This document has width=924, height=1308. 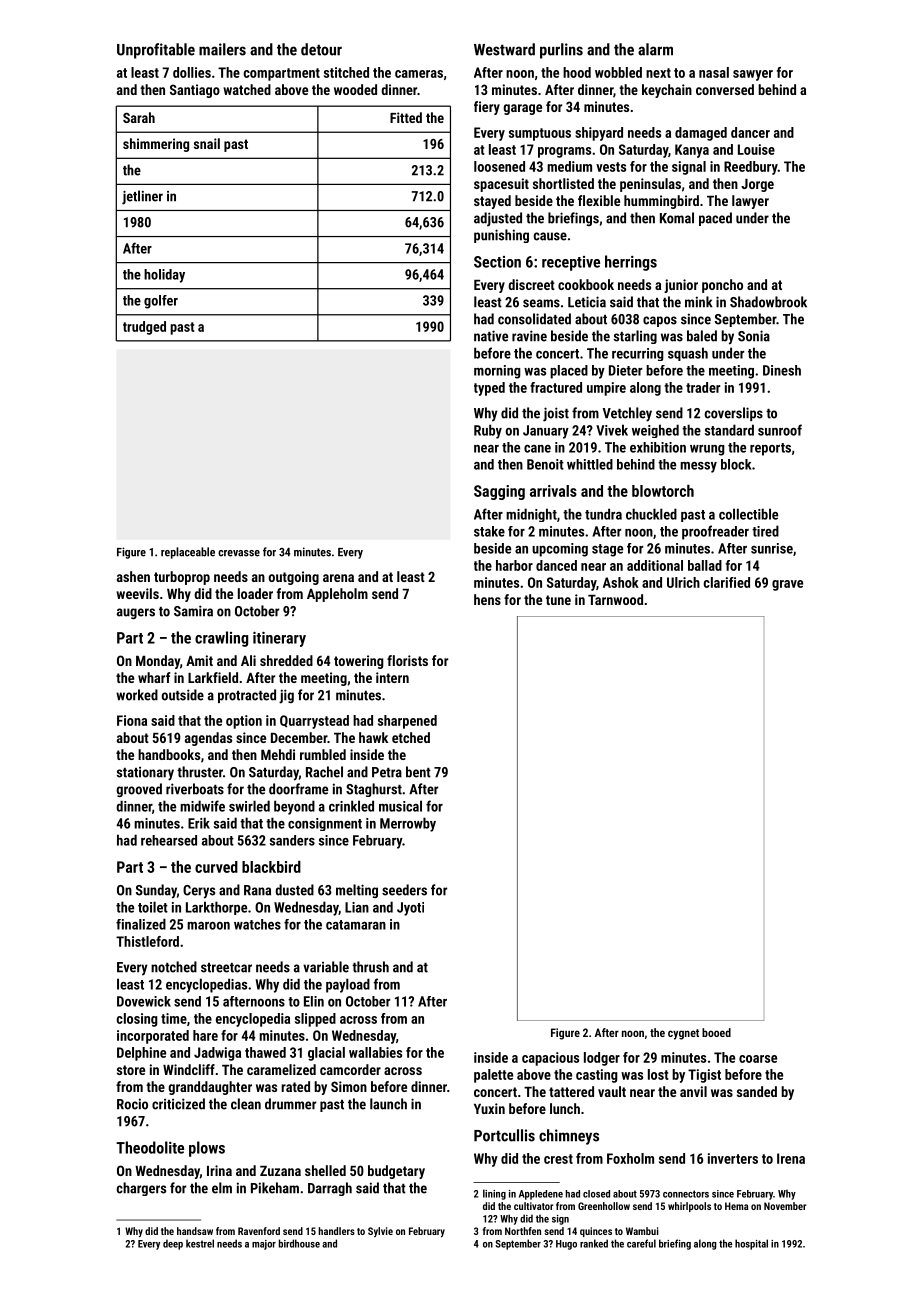 What do you see at coordinates (173, 1244) in the document?
I see `deep` at bounding box center [173, 1244].
